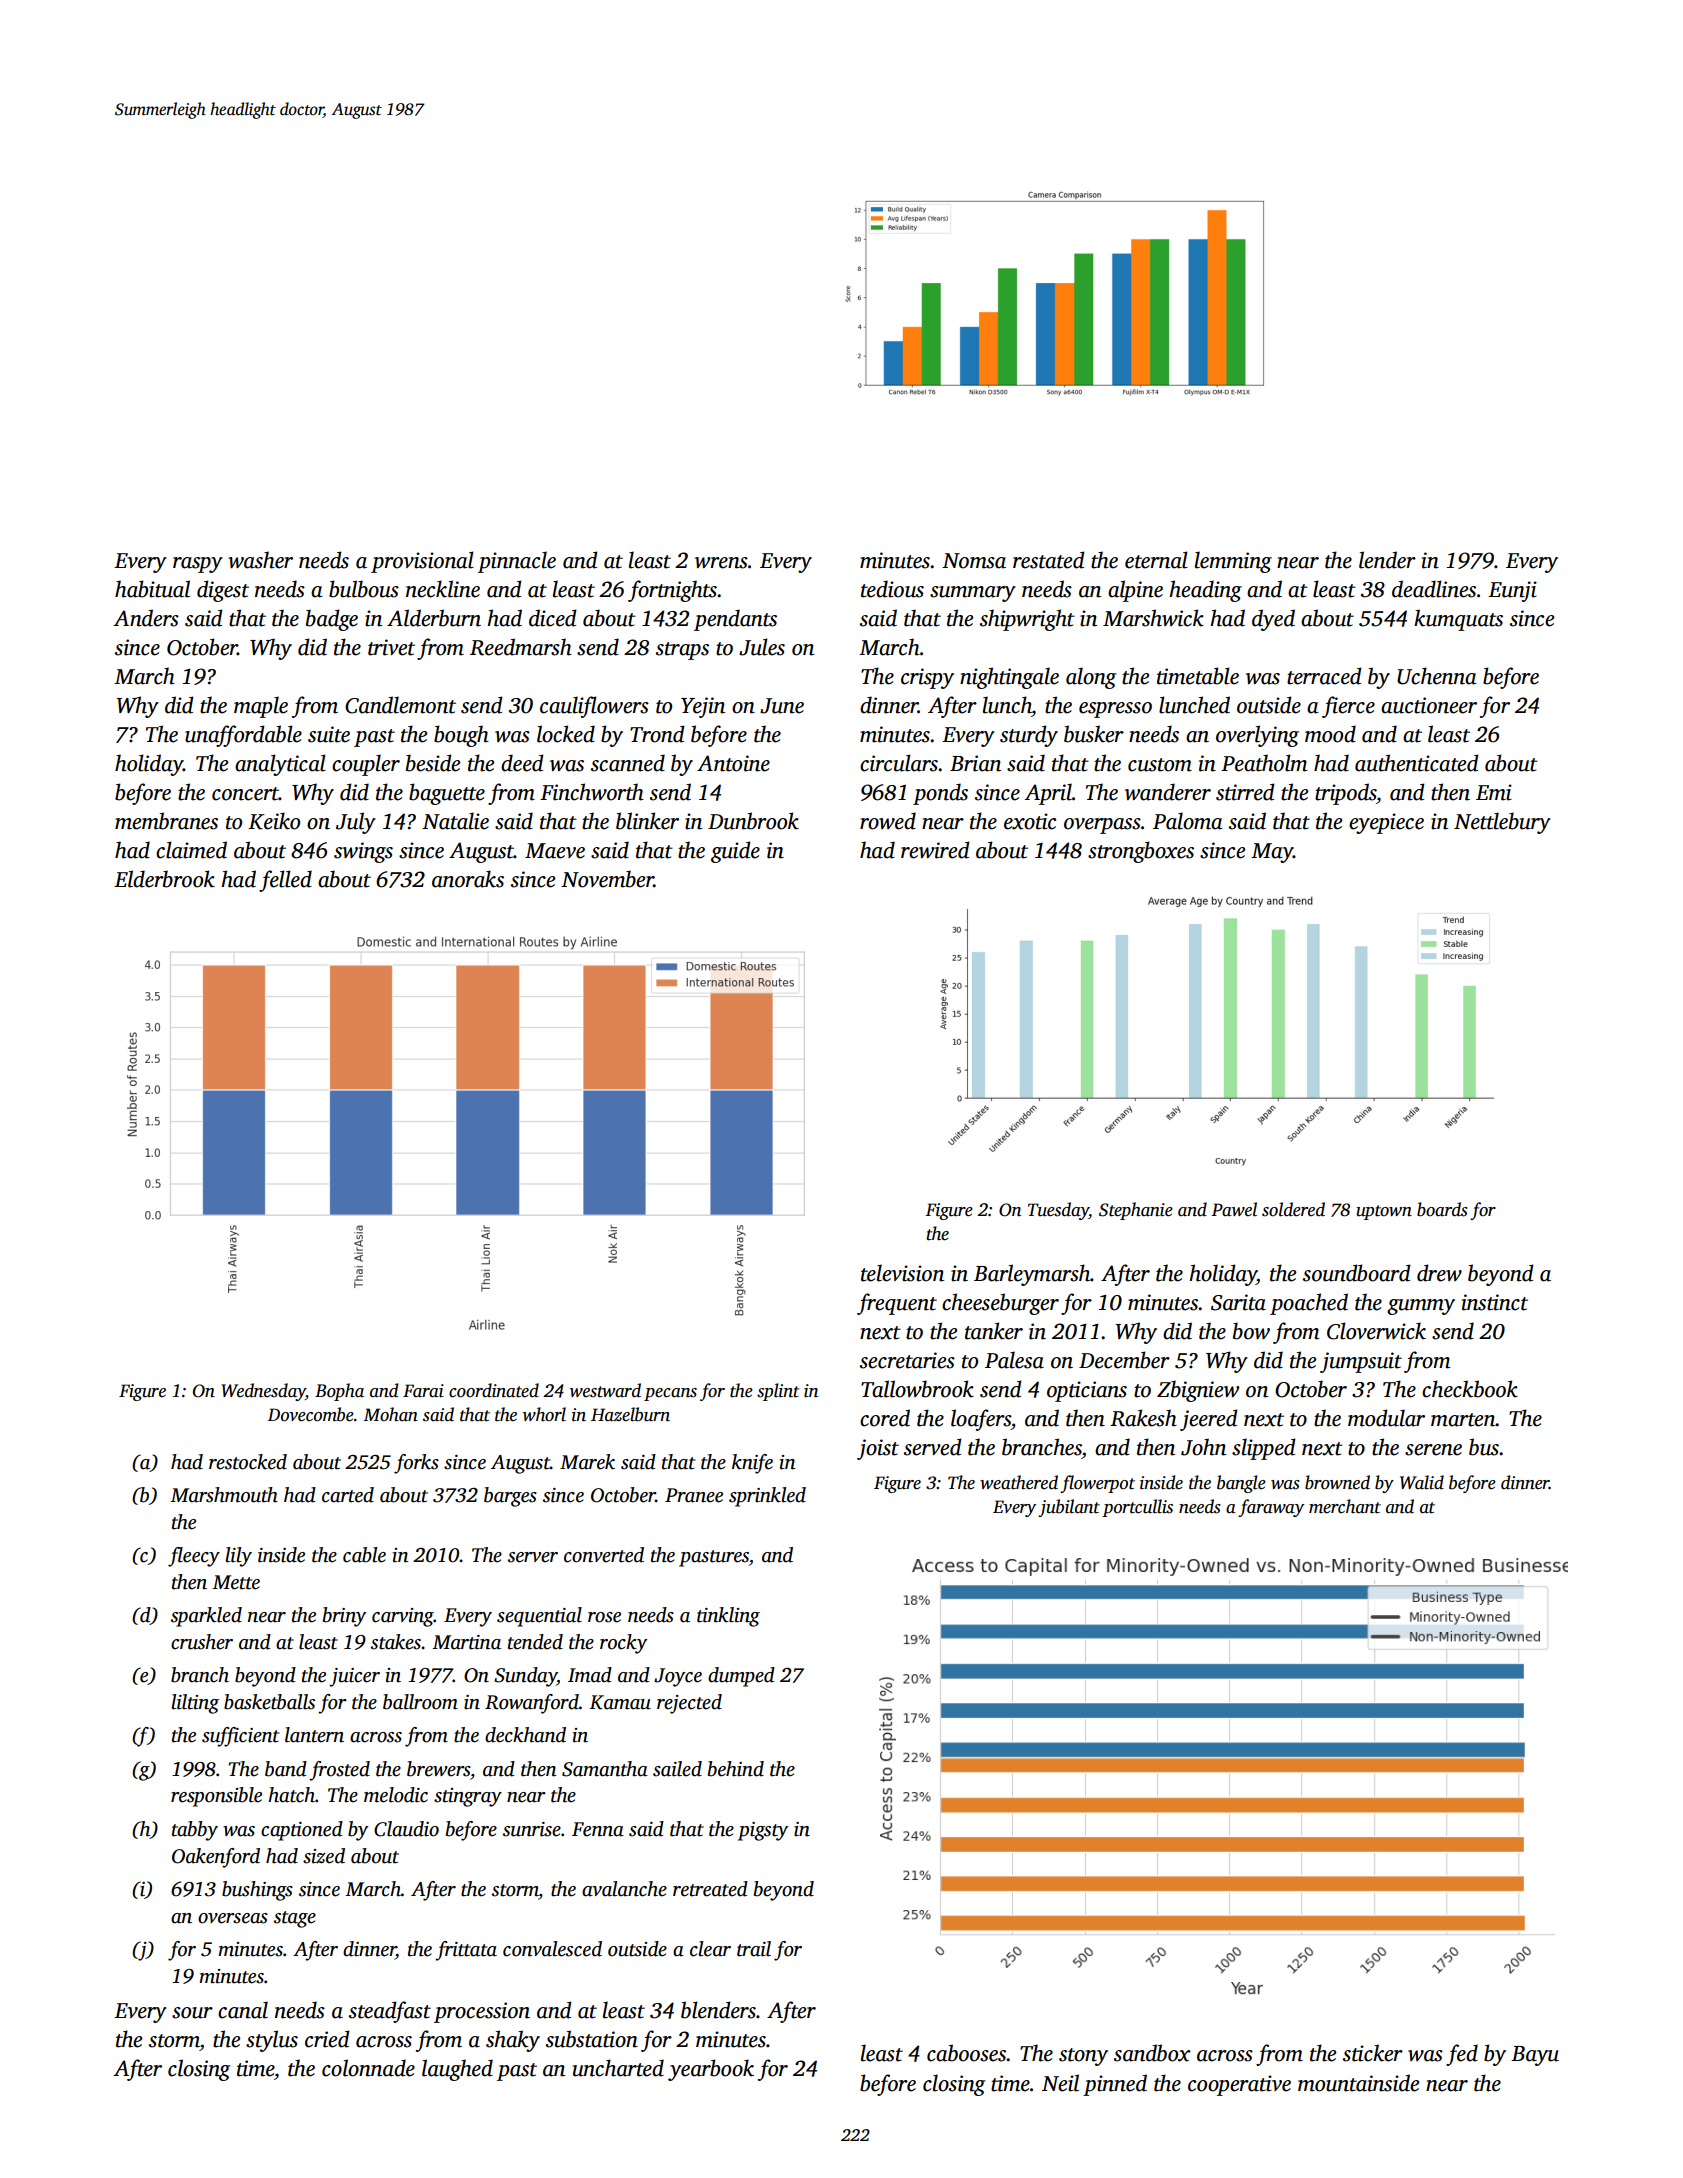  Describe the element at coordinates (1271, 1508) in the screenshot. I see `faraway` at that location.
